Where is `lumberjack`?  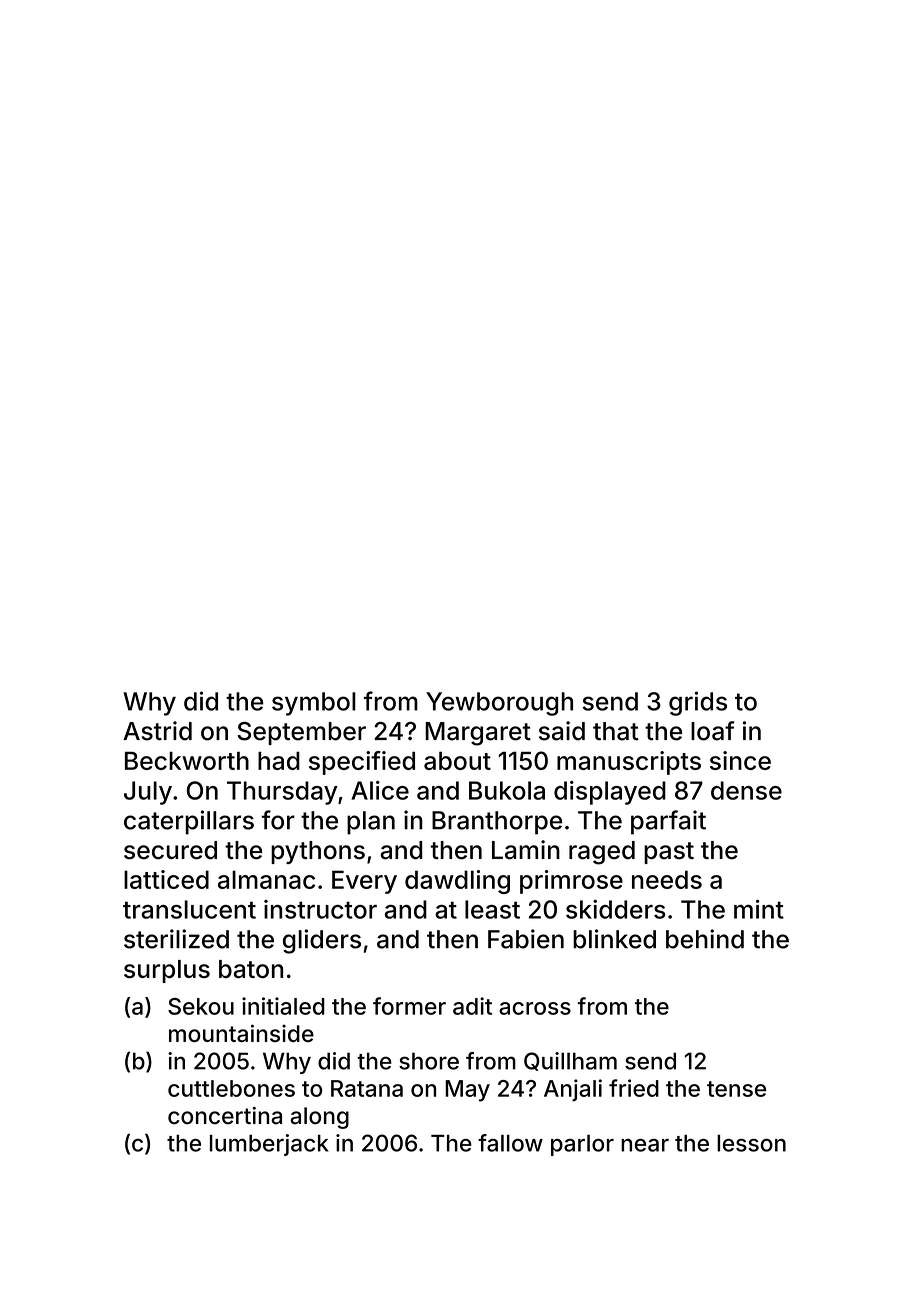 lumberjack is located at coordinates (269, 1145).
